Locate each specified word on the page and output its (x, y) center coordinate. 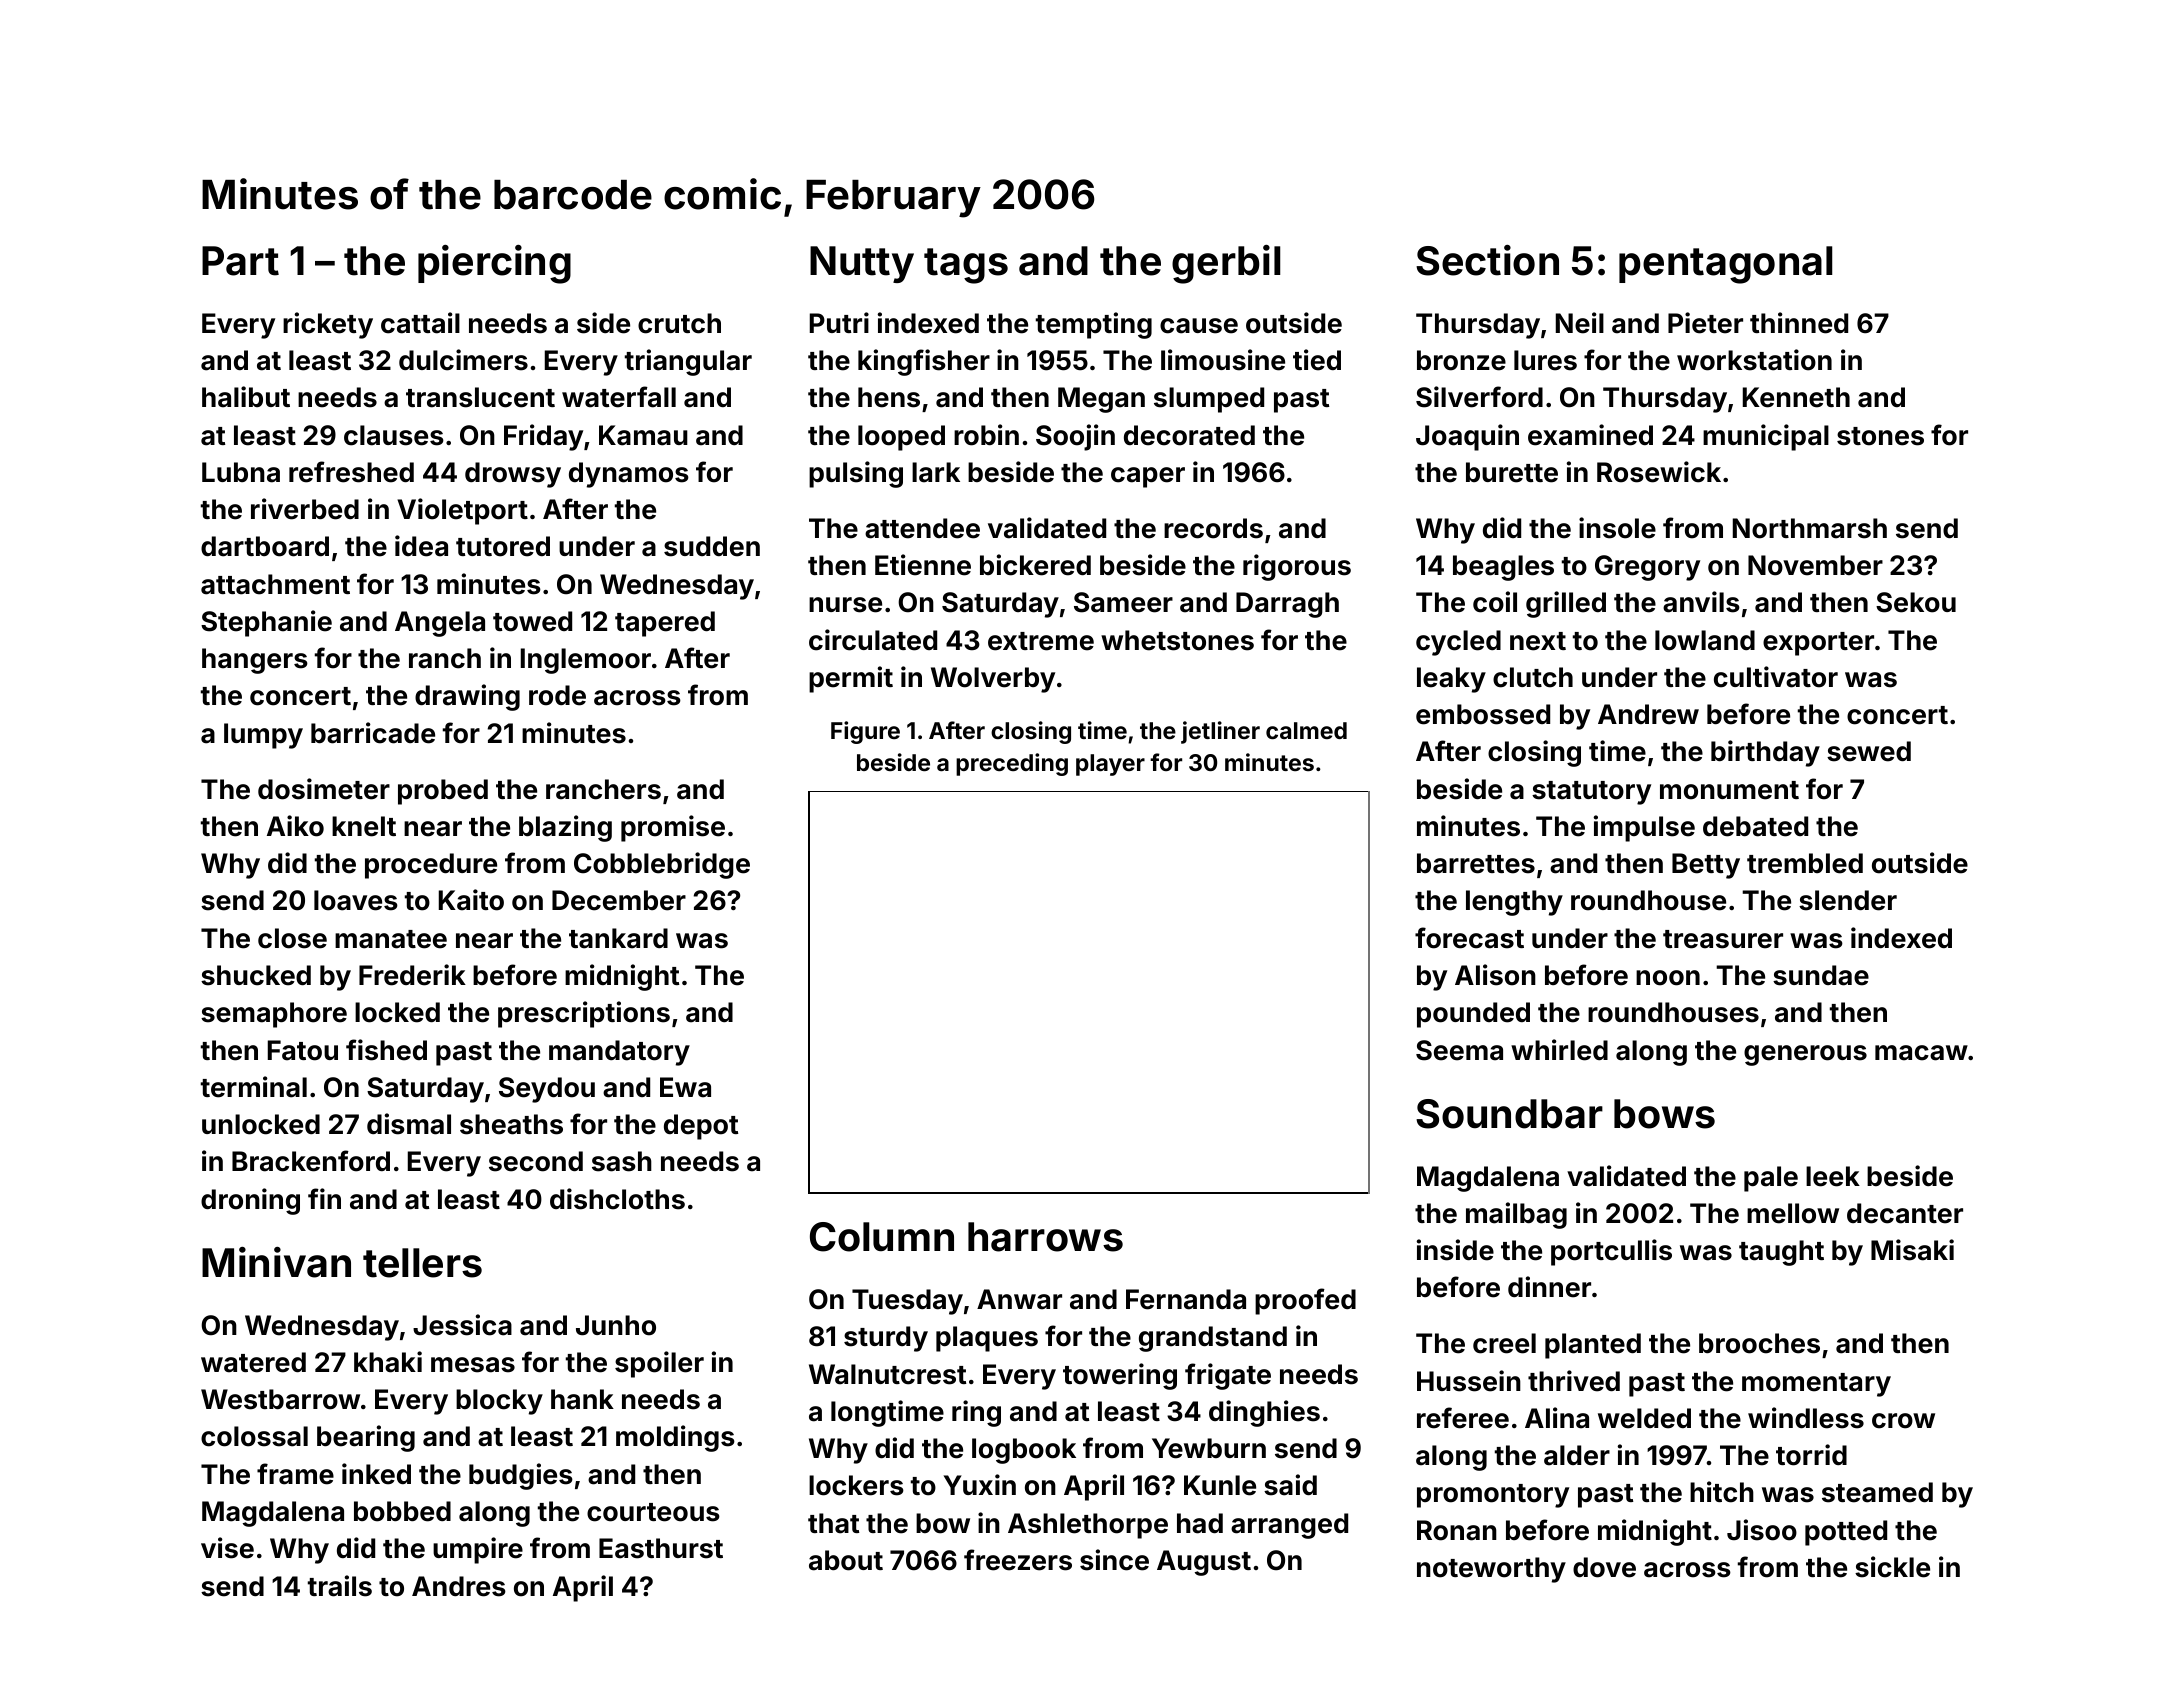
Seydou (547, 1090)
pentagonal (1725, 265)
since (1114, 1560)
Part (240, 261)
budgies (521, 1476)
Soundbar (1509, 1114)
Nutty (862, 264)
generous (1805, 1055)
